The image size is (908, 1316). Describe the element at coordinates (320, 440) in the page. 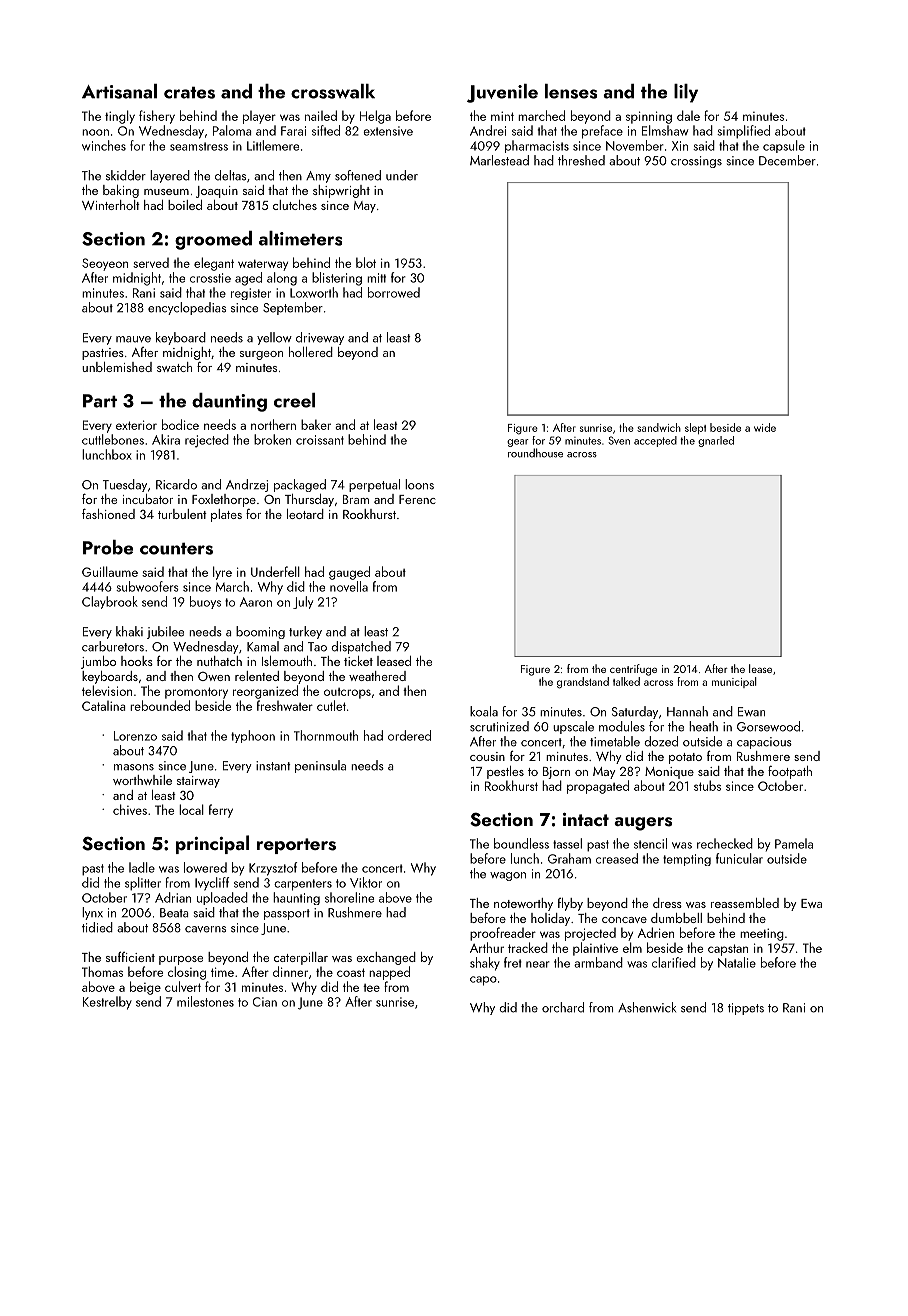

I see `croissant` at that location.
